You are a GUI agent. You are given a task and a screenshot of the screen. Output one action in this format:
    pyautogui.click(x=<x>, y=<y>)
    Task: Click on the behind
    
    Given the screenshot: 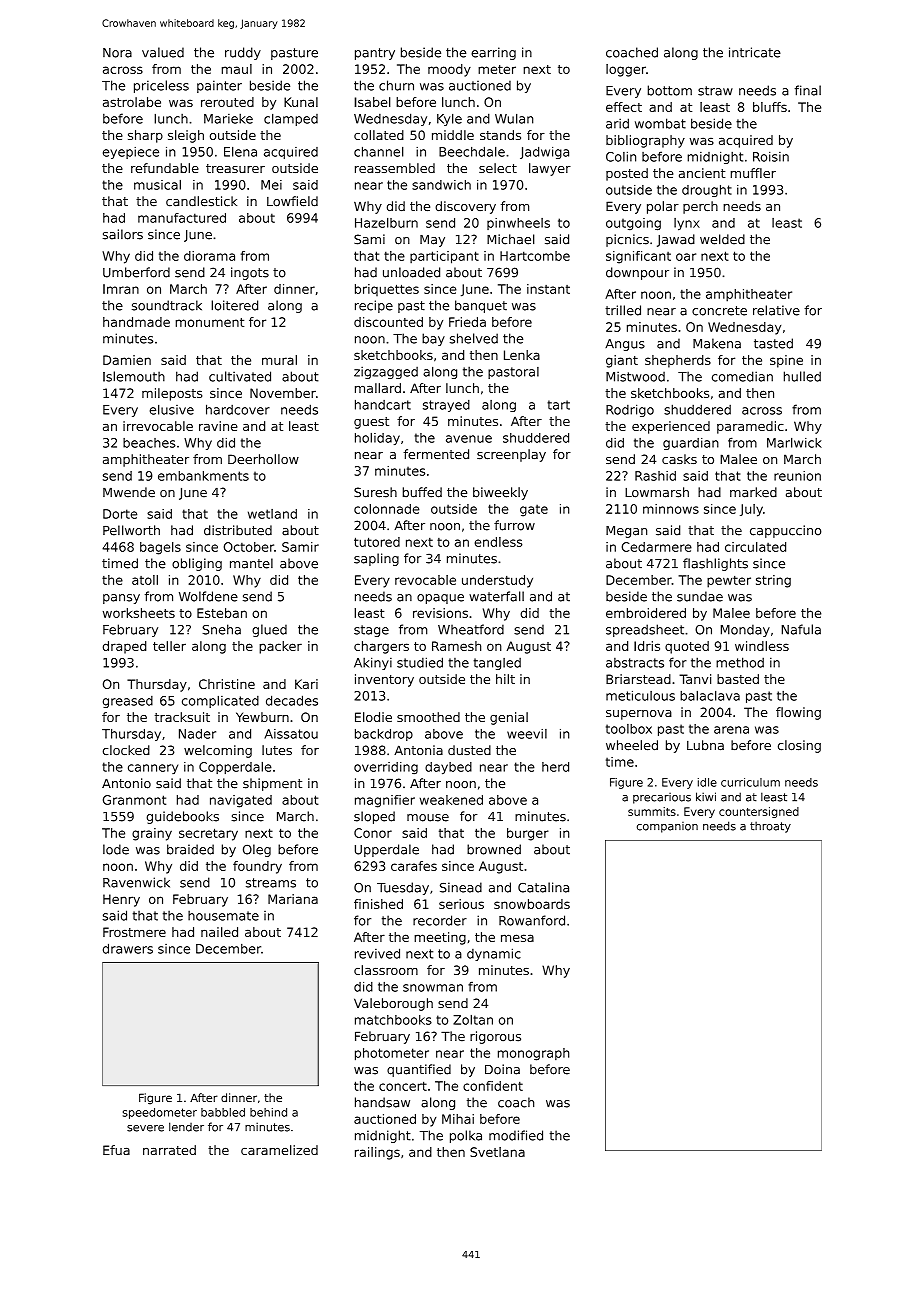 What is the action you would take?
    pyautogui.click(x=268, y=1112)
